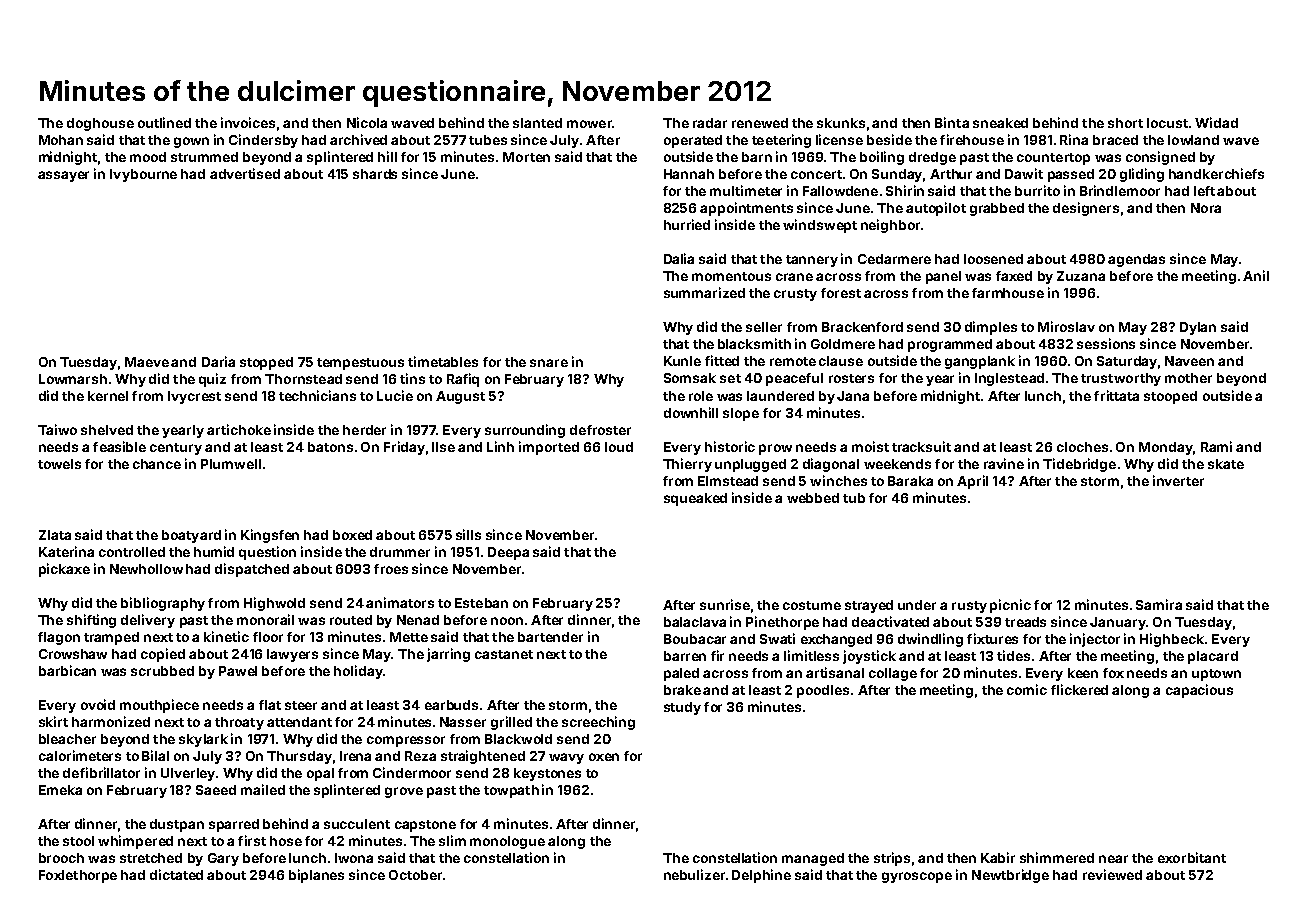 This page has width=1308, height=924. I want to click on appointments, so click(746, 209).
